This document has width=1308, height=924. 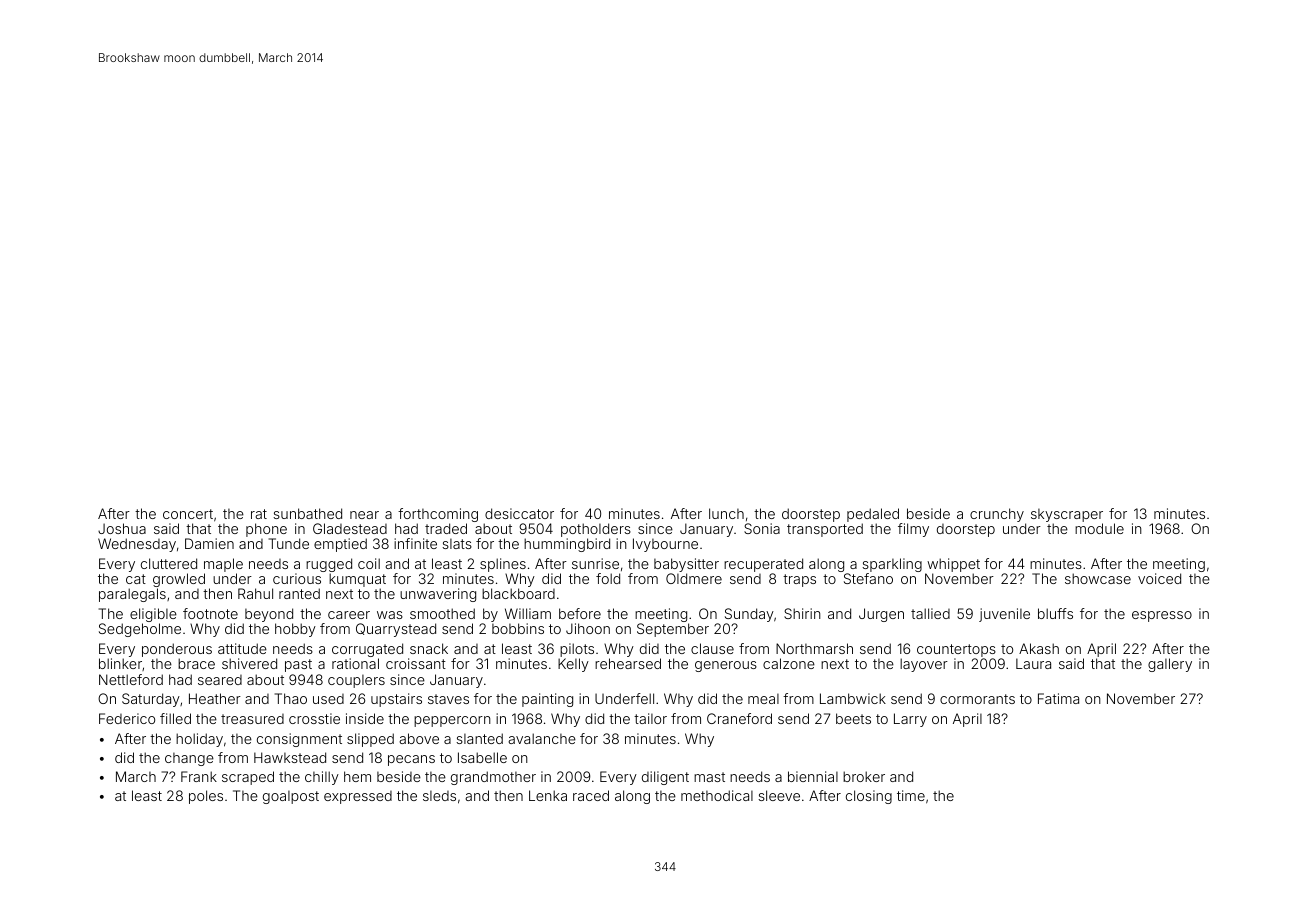 What do you see at coordinates (457, 544) in the document?
I see `slats` at bounding box center [457, 544].
